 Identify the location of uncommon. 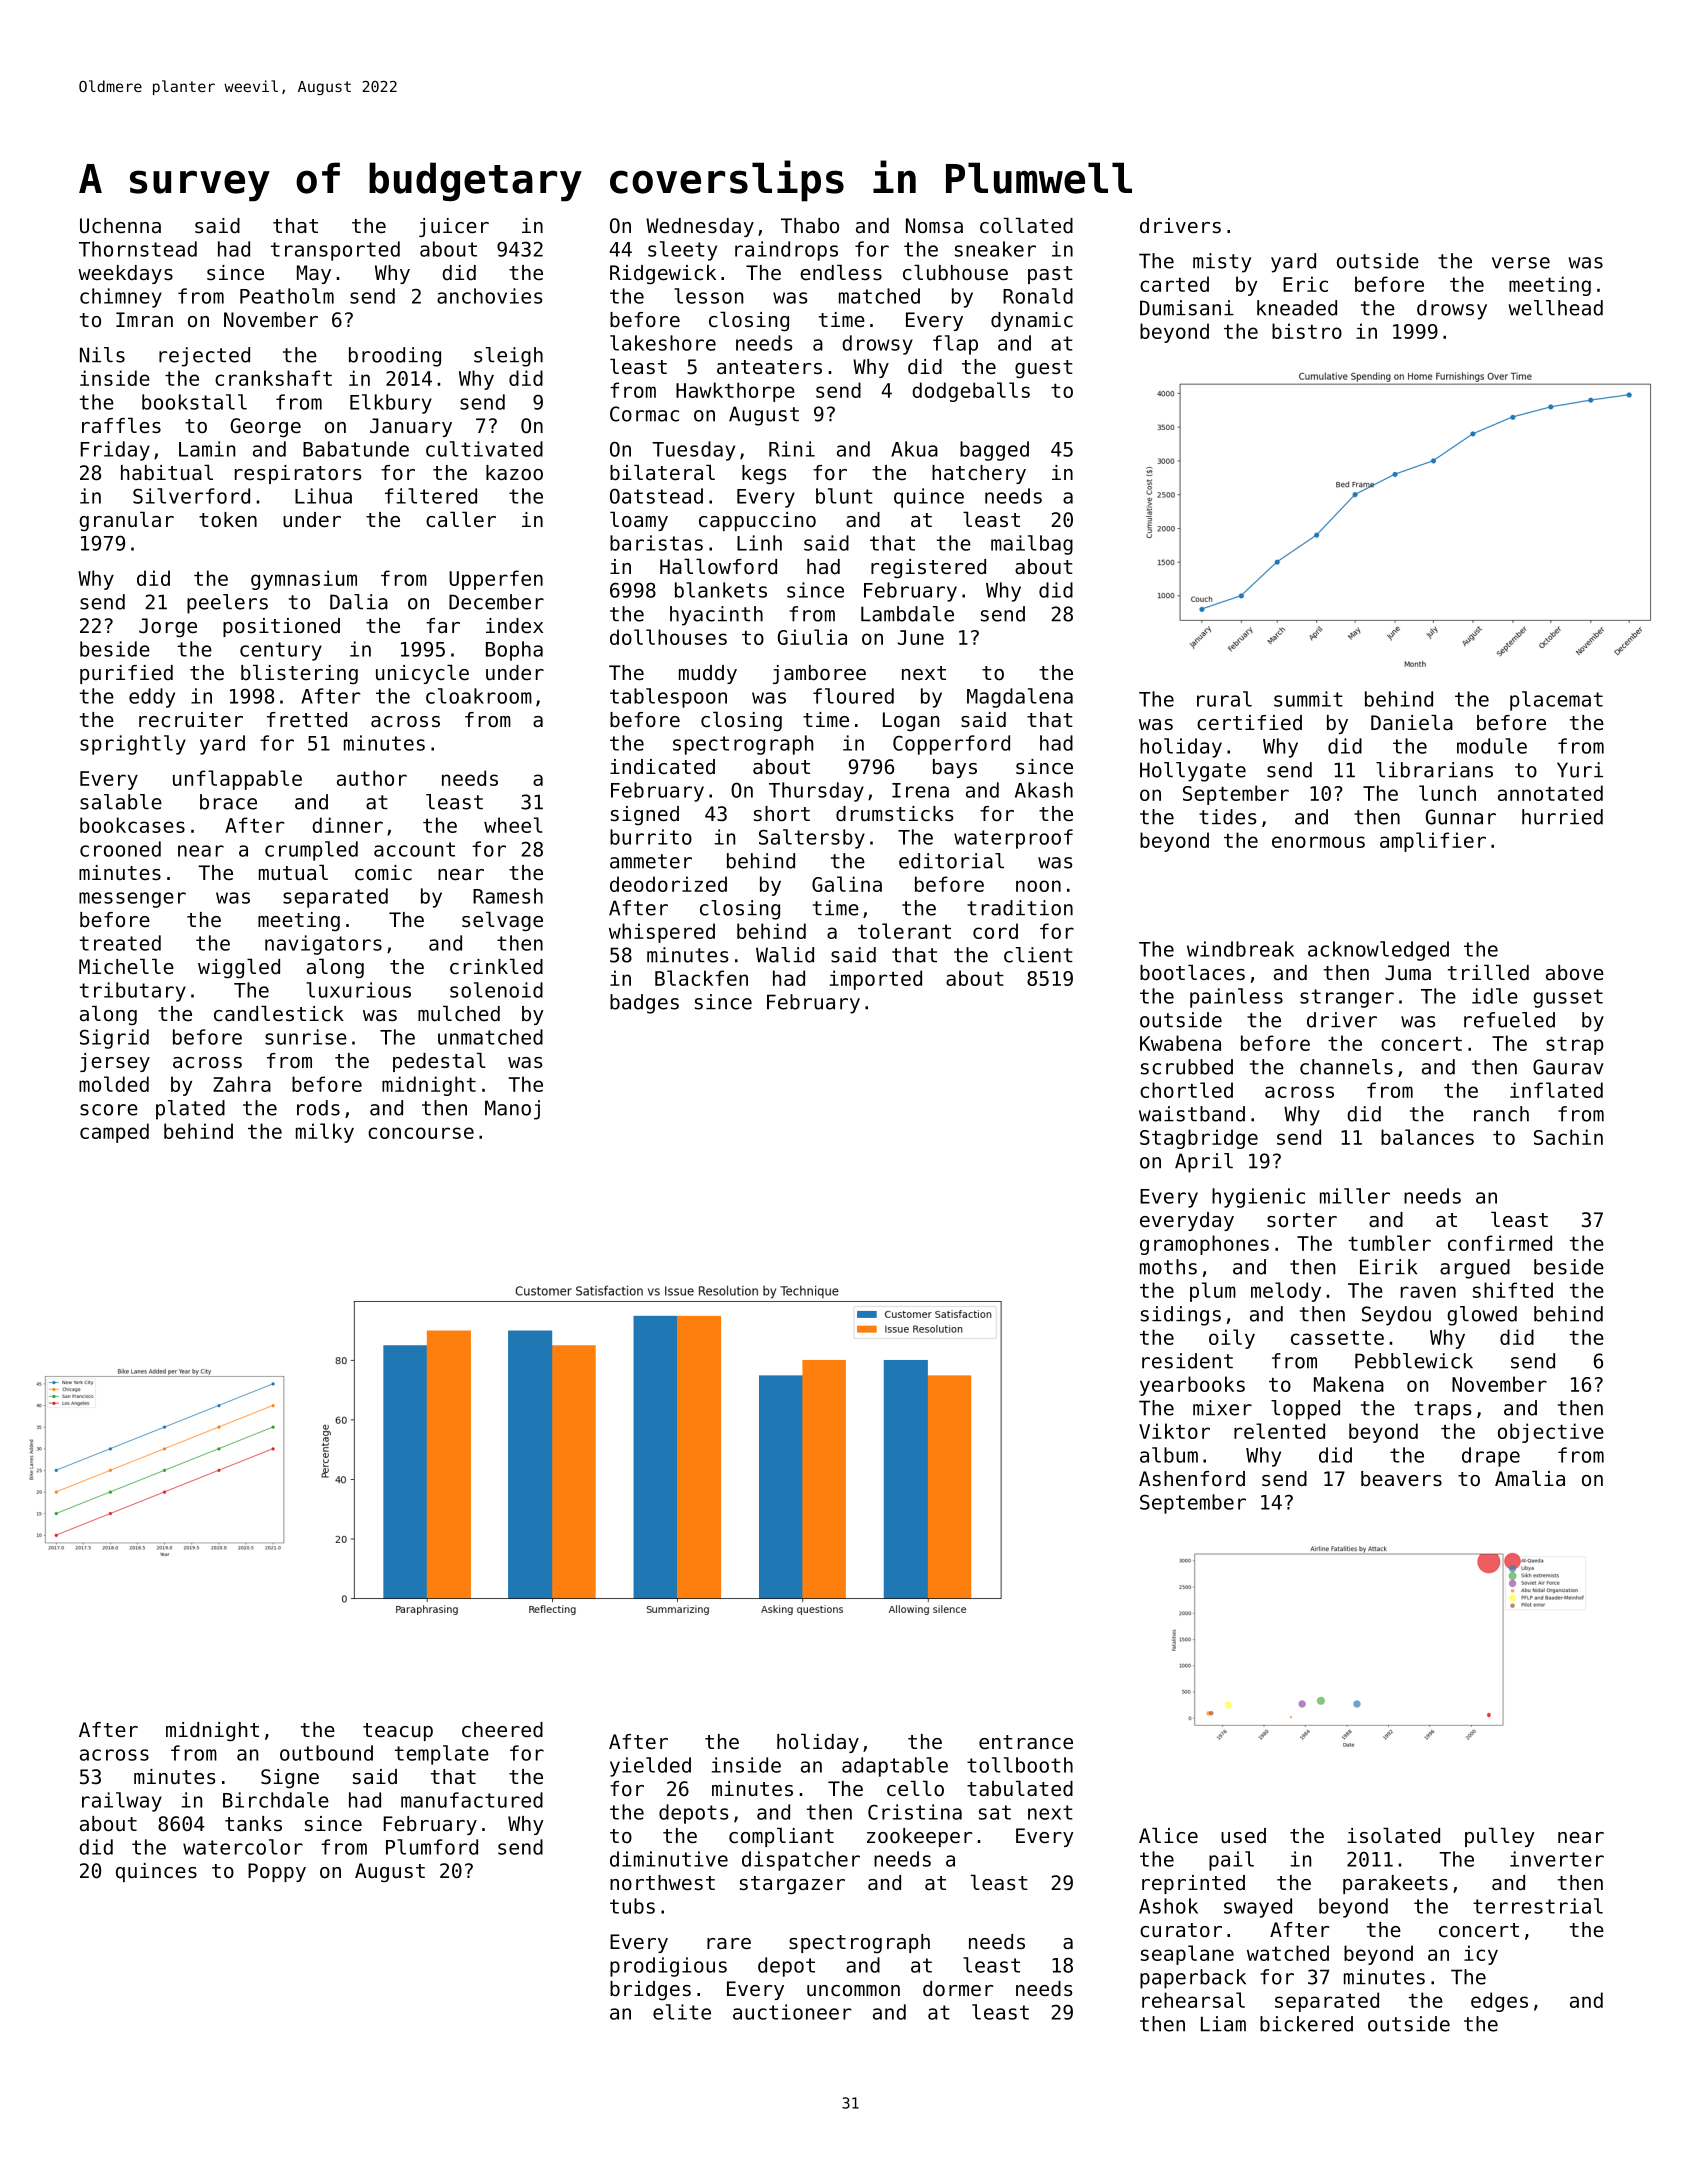
(853, 1991).
